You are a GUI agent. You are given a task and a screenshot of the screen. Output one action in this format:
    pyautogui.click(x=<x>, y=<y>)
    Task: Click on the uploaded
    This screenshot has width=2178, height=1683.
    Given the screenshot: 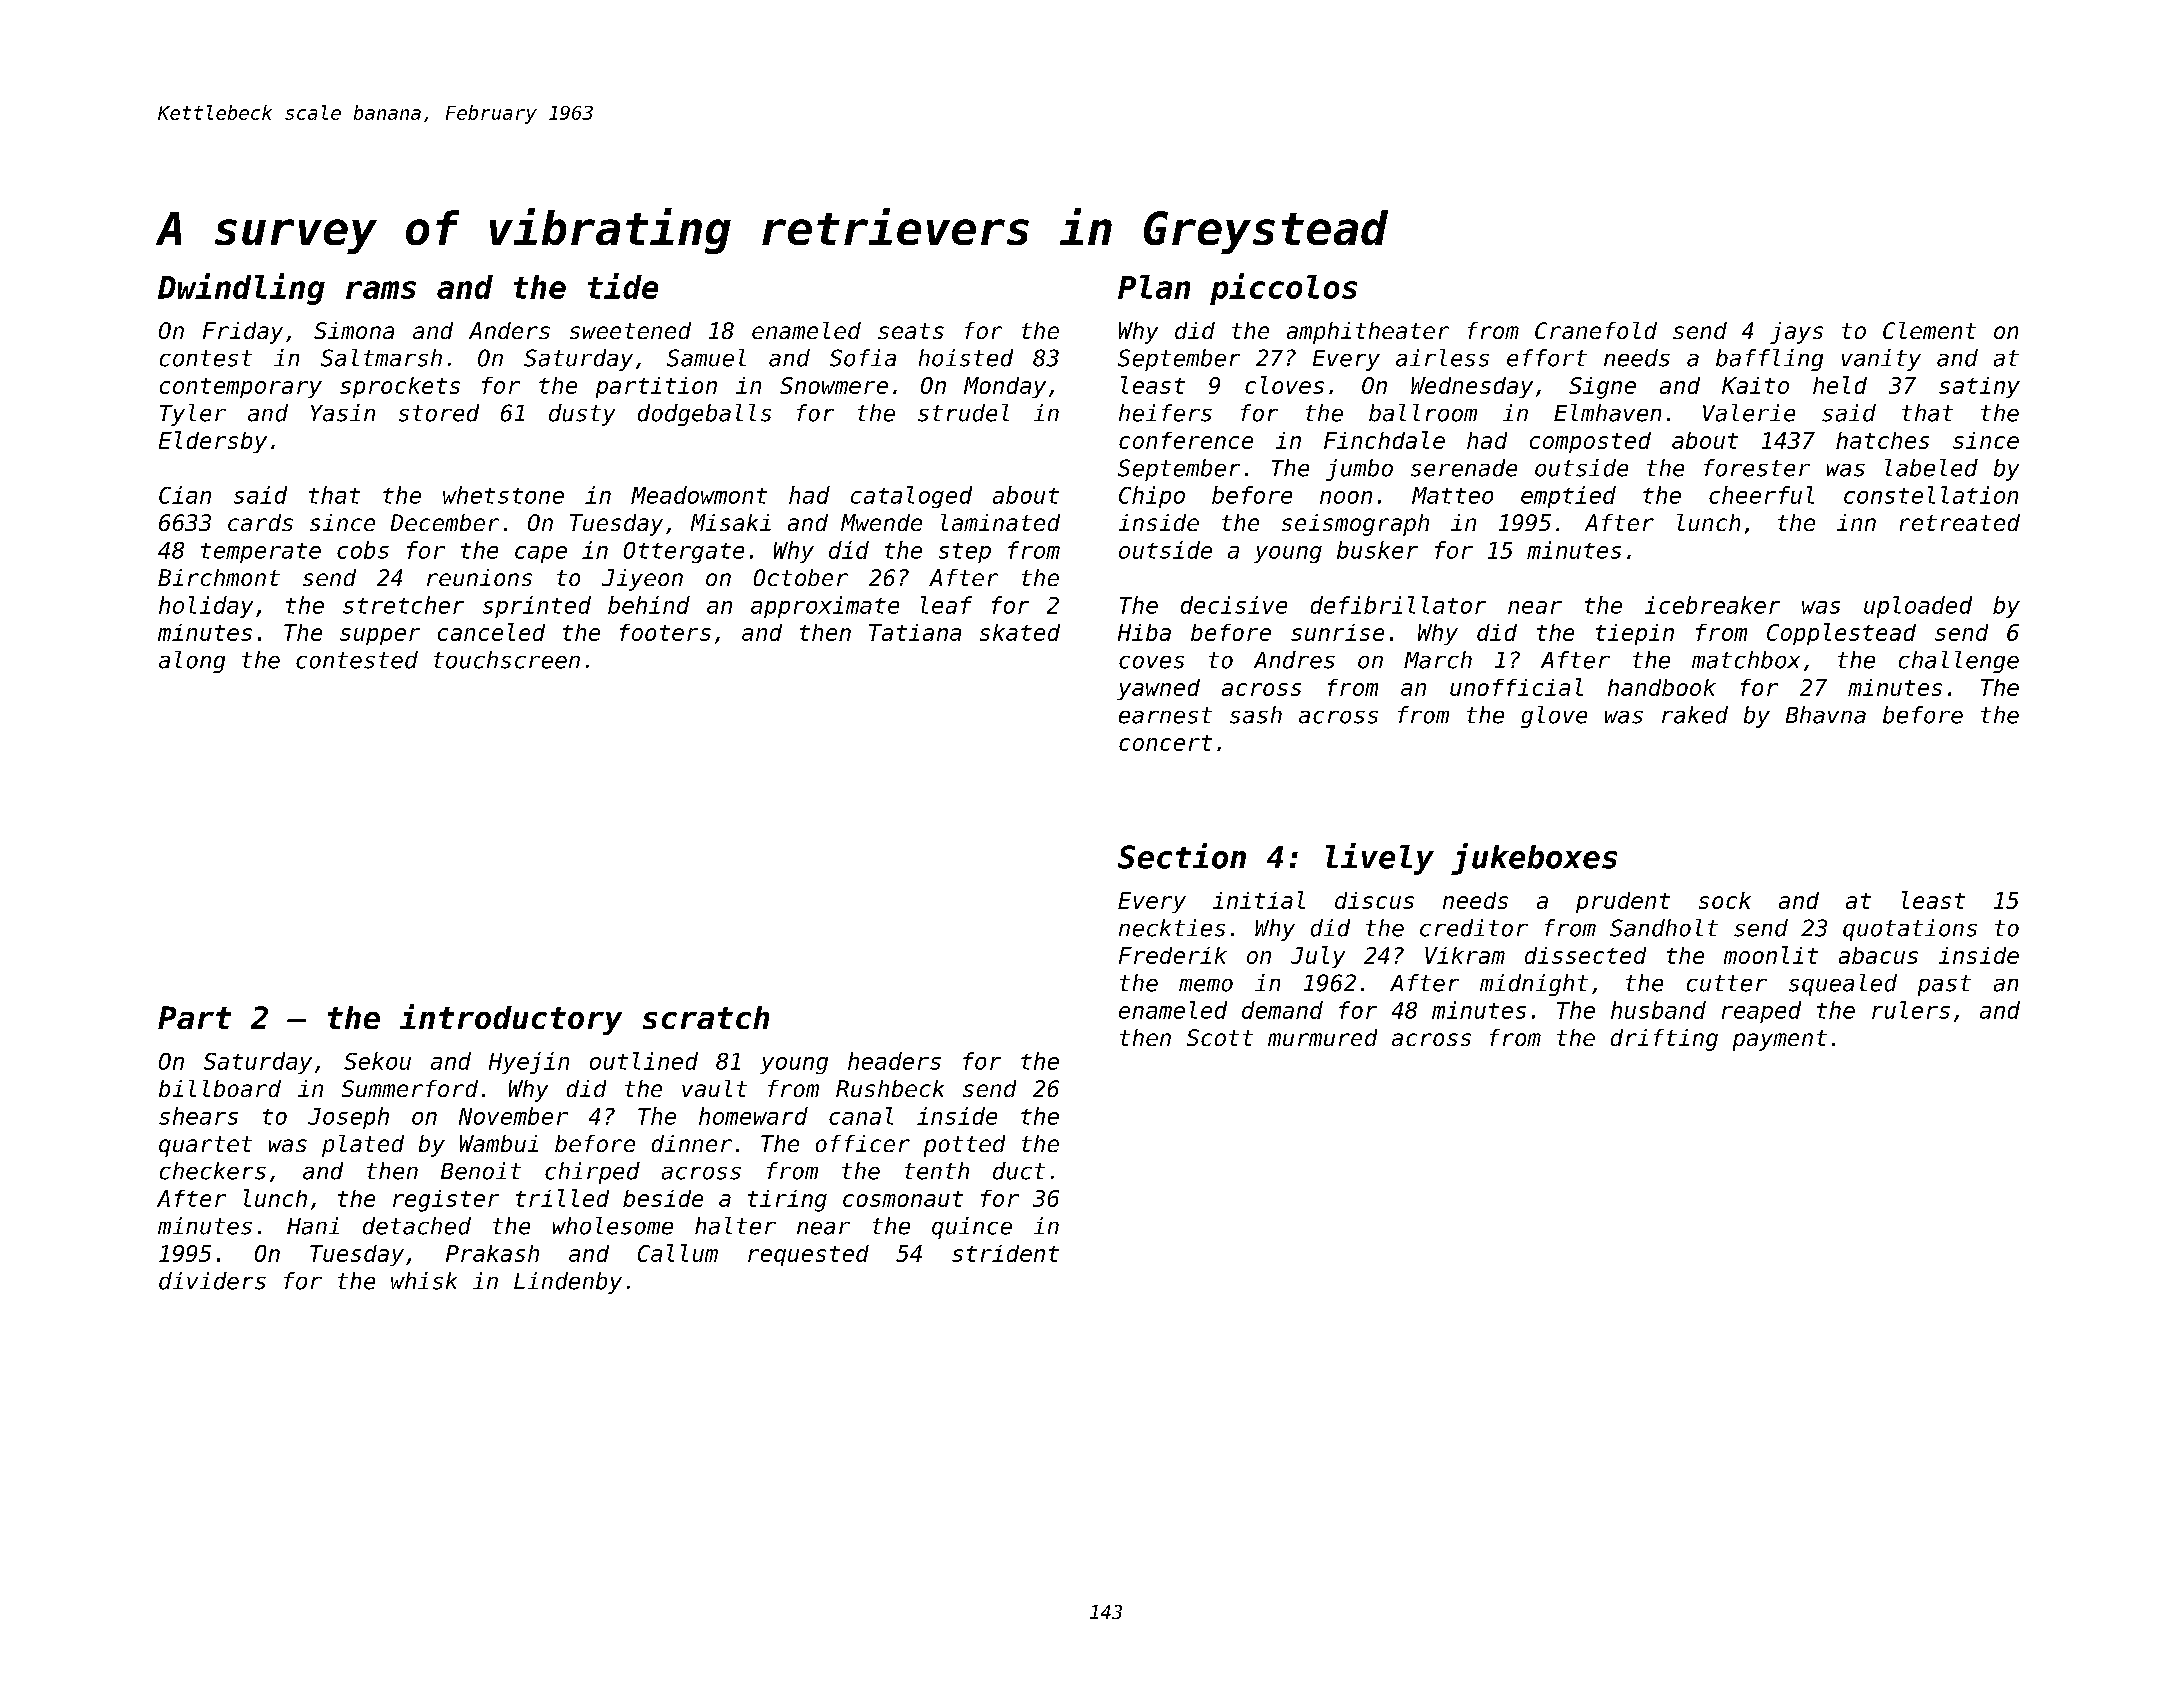 What is the action you would take?
    pyautogui.click(x=1918, y=607)
